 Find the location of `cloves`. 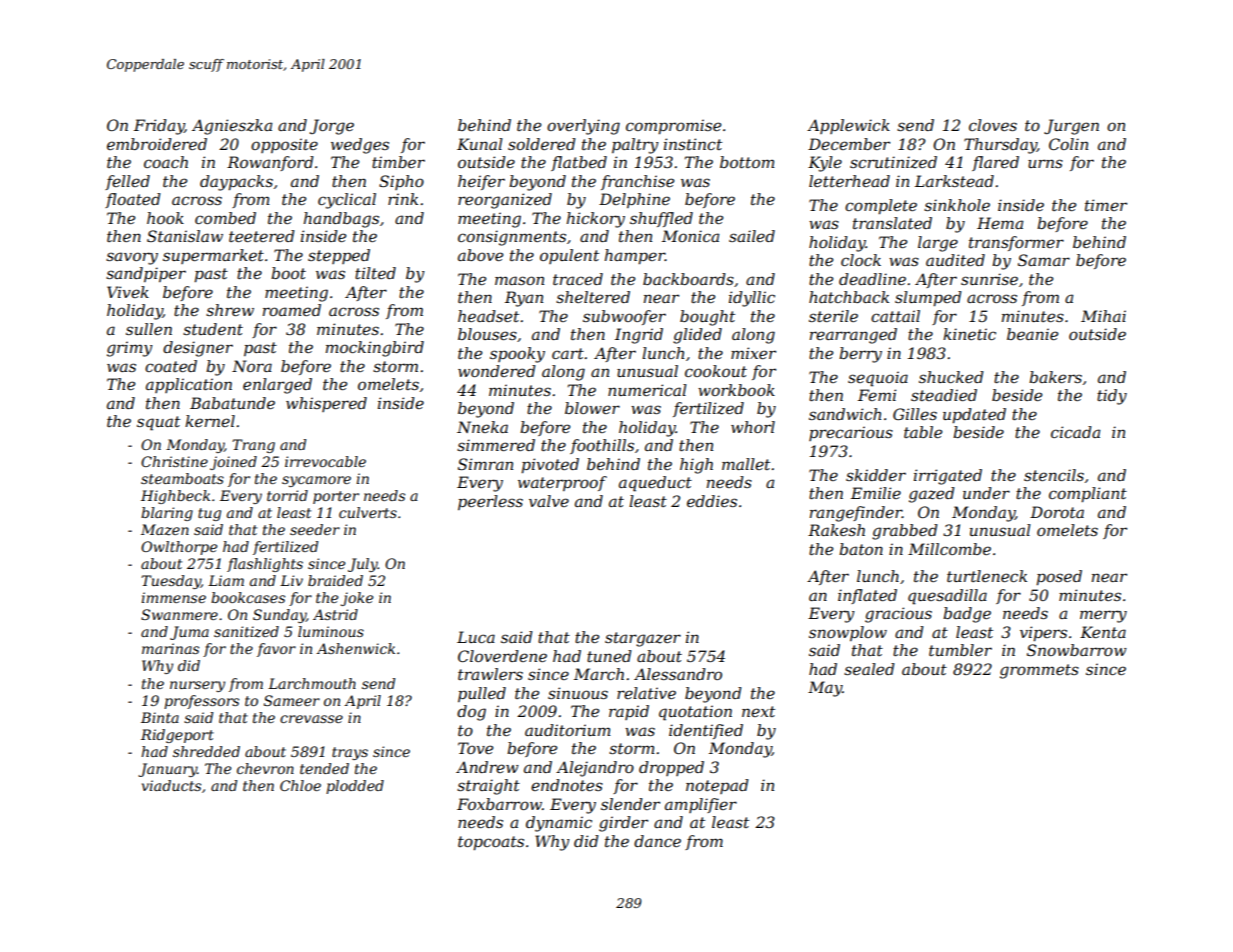

cloves is located at coordinates (993, 125).
